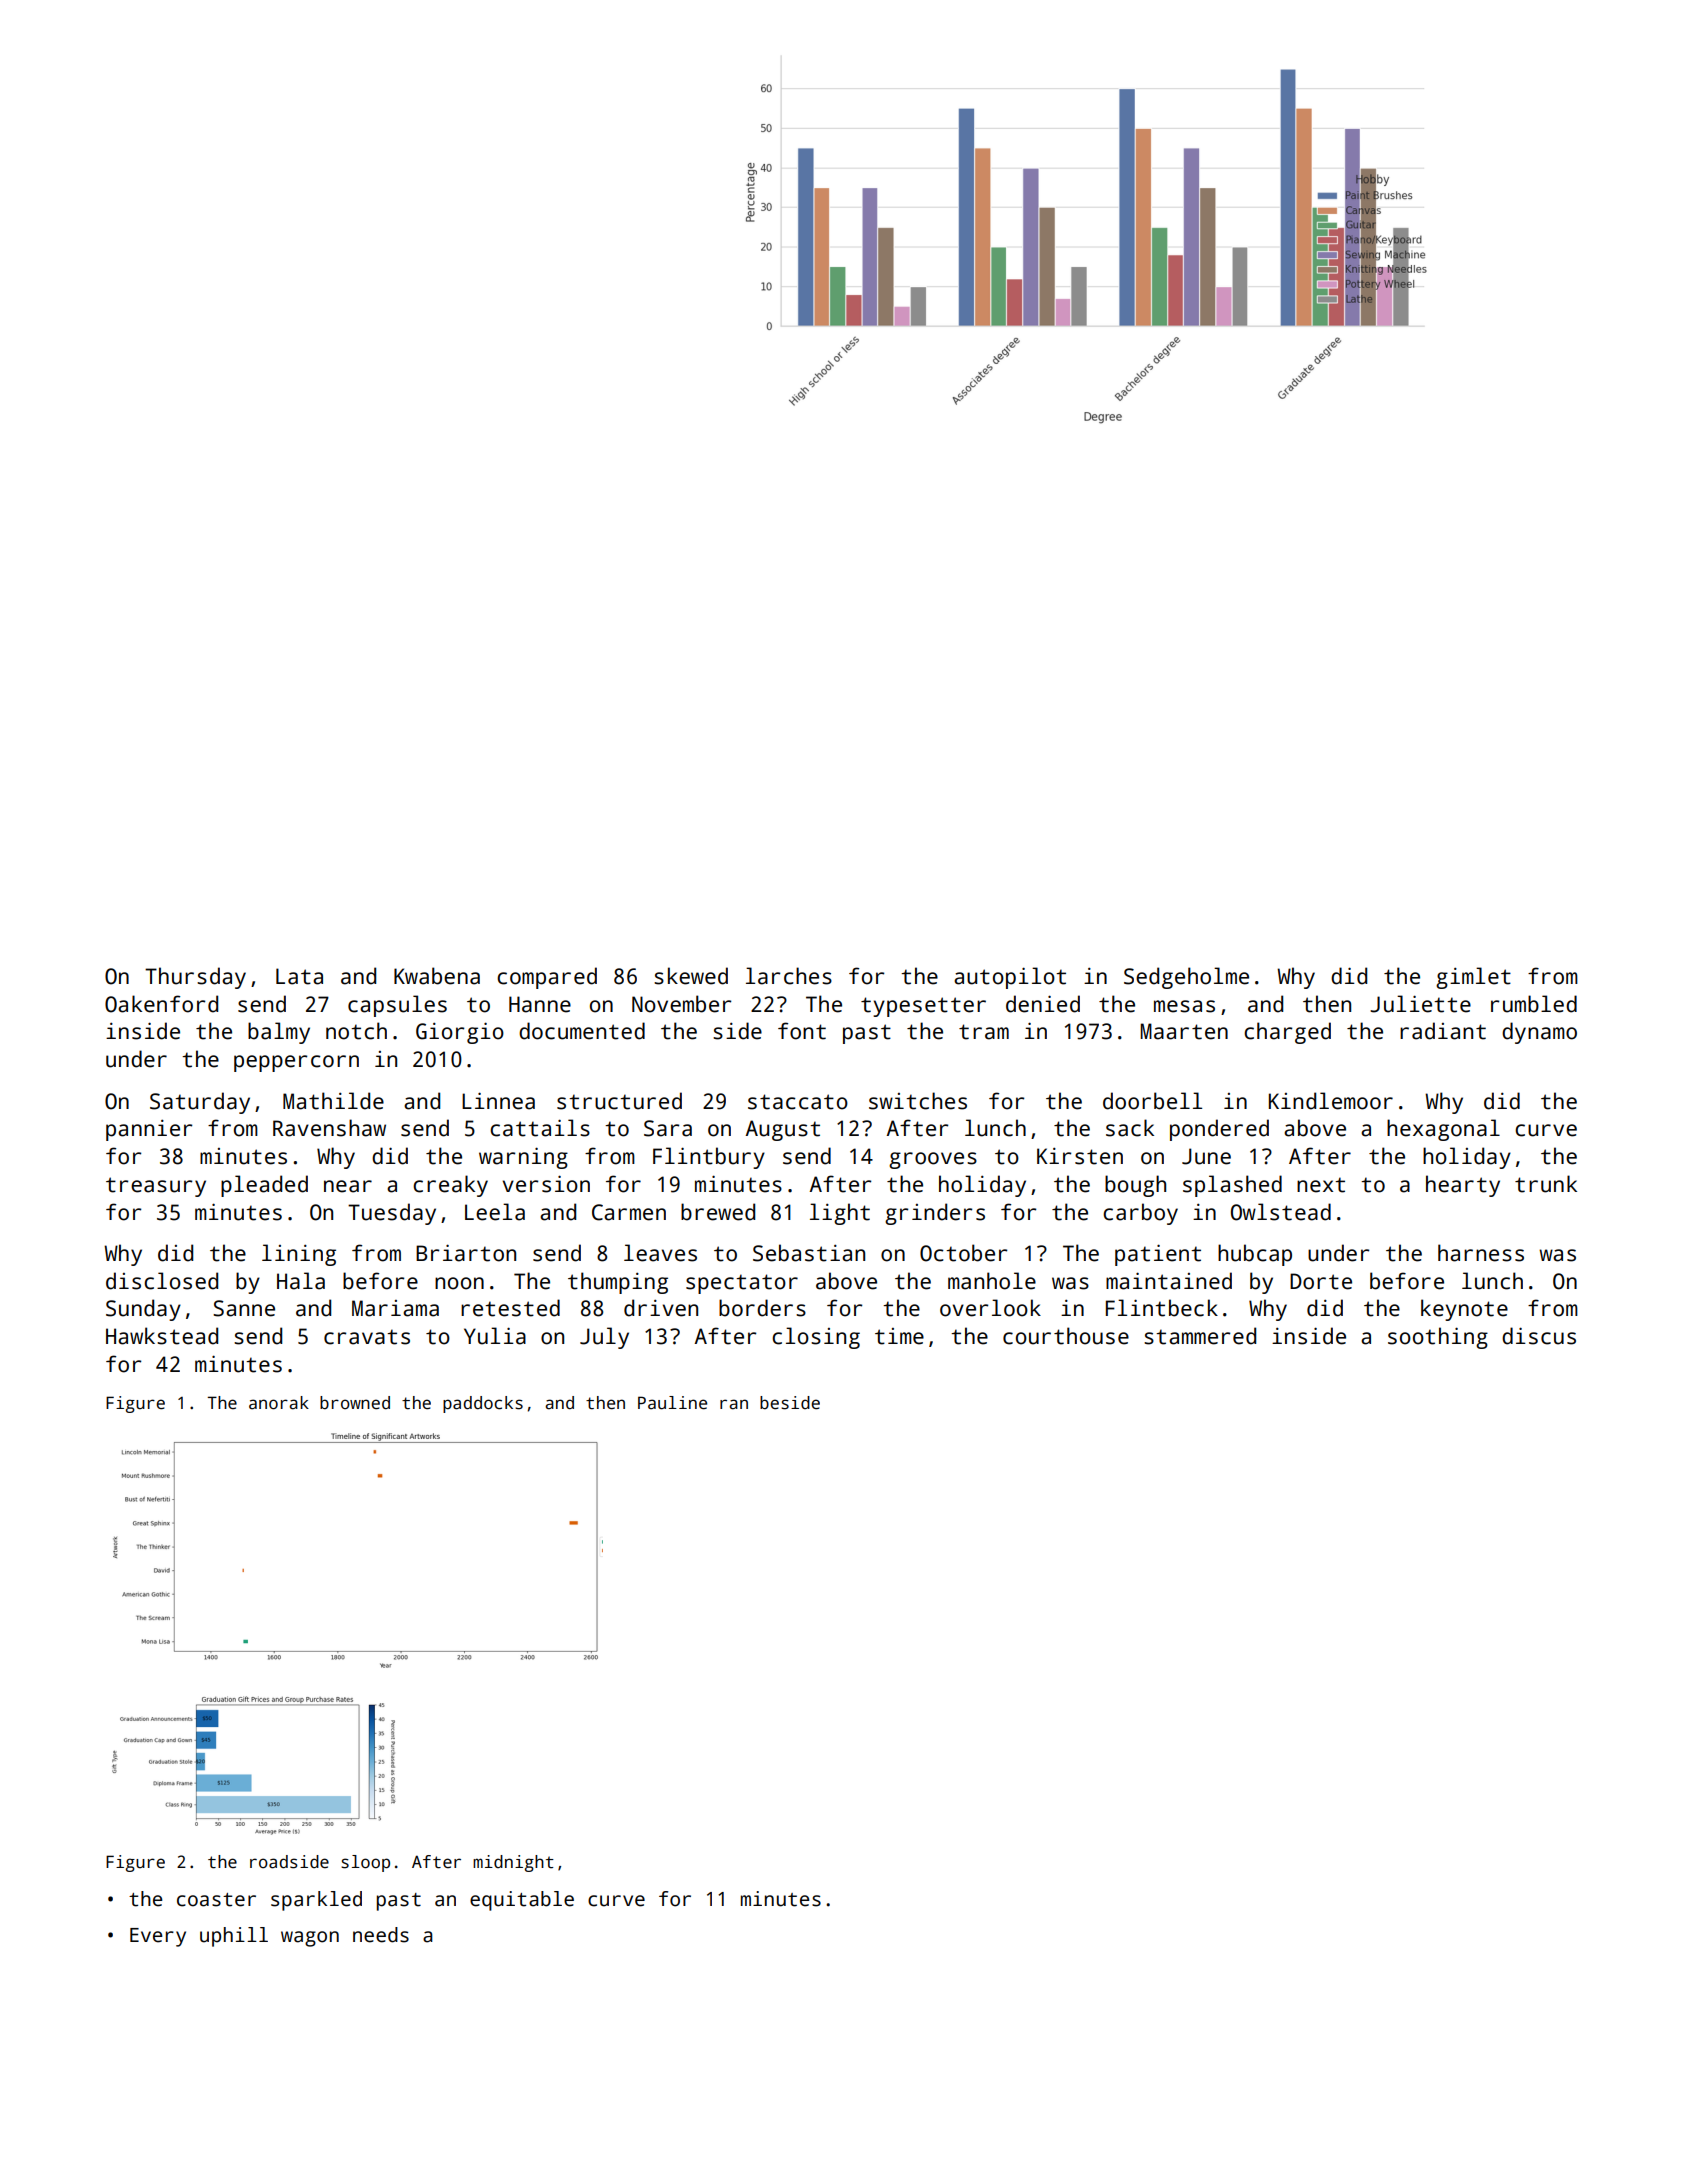 The width and height of the screenshot is (1683, 2178). Describe the element at coordinates (1473, 978) in the screenshot. I see `gimlet` at that location.
